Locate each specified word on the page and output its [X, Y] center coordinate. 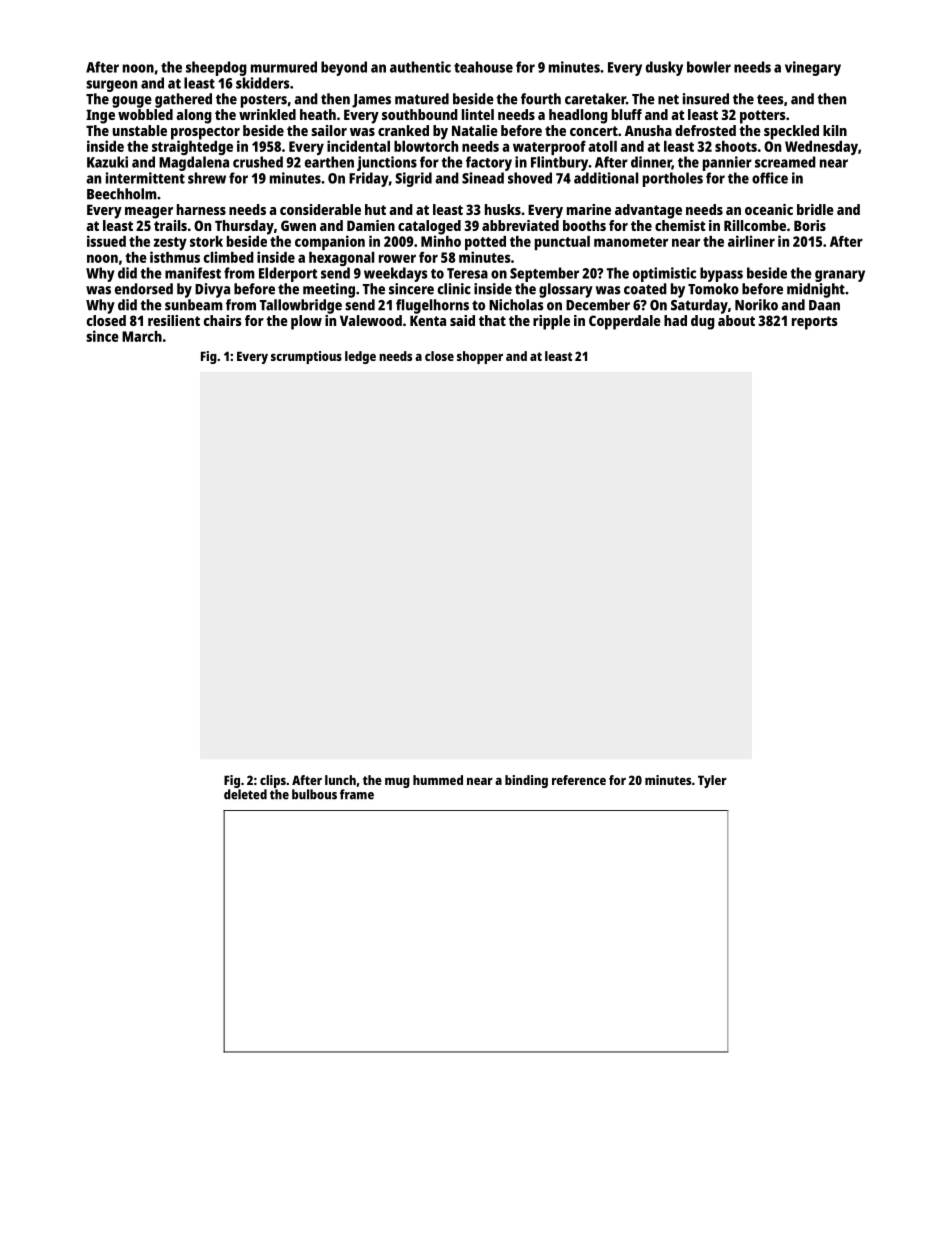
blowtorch [426, 146]
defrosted [705, 130]
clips [273, 781]
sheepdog [216, 68]
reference [579, 780]
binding [526, 781]
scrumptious [306, 357]
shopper [480, 357]
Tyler [712, 781]
